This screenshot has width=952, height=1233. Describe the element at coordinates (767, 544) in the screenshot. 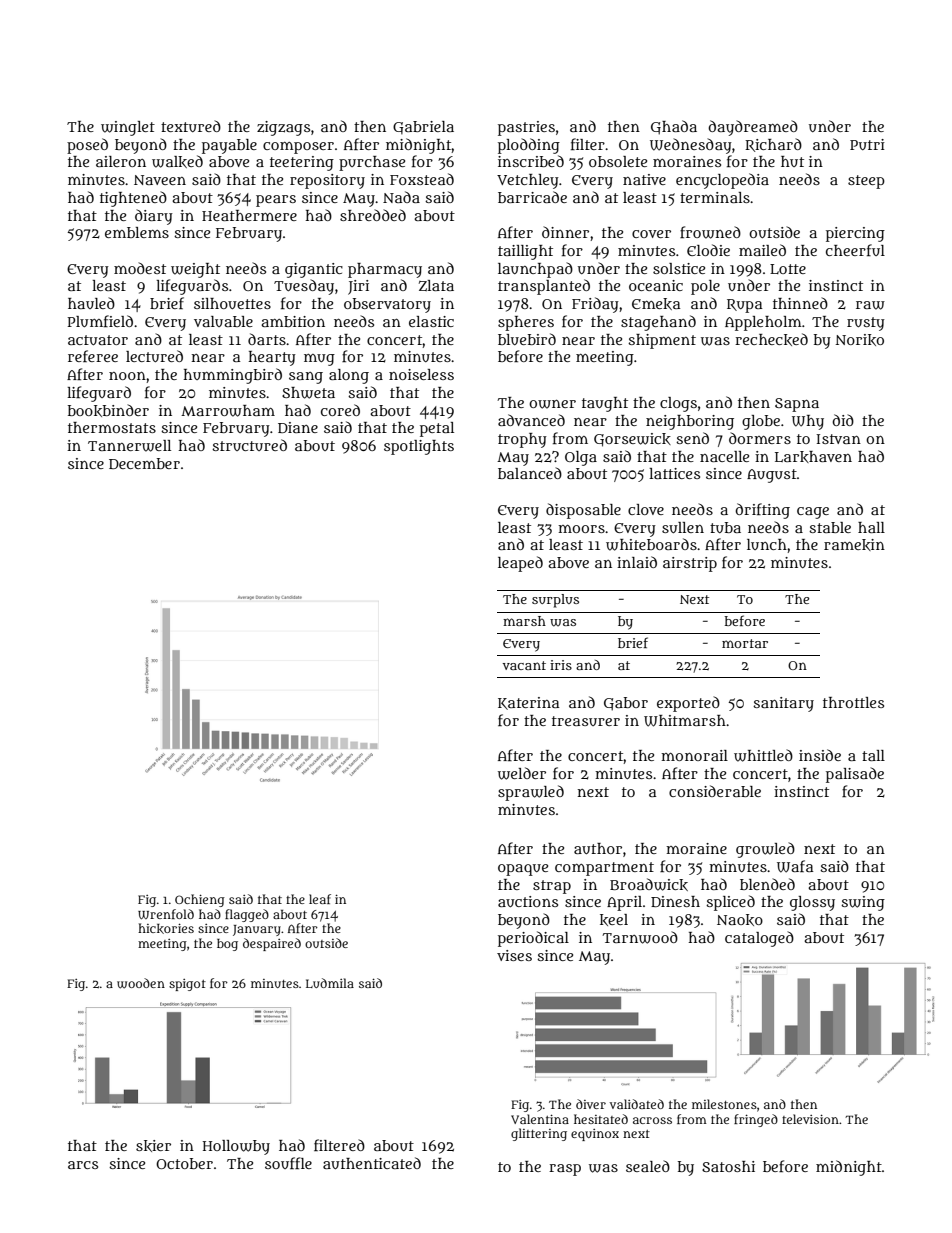

I see `lunch` at that location.
